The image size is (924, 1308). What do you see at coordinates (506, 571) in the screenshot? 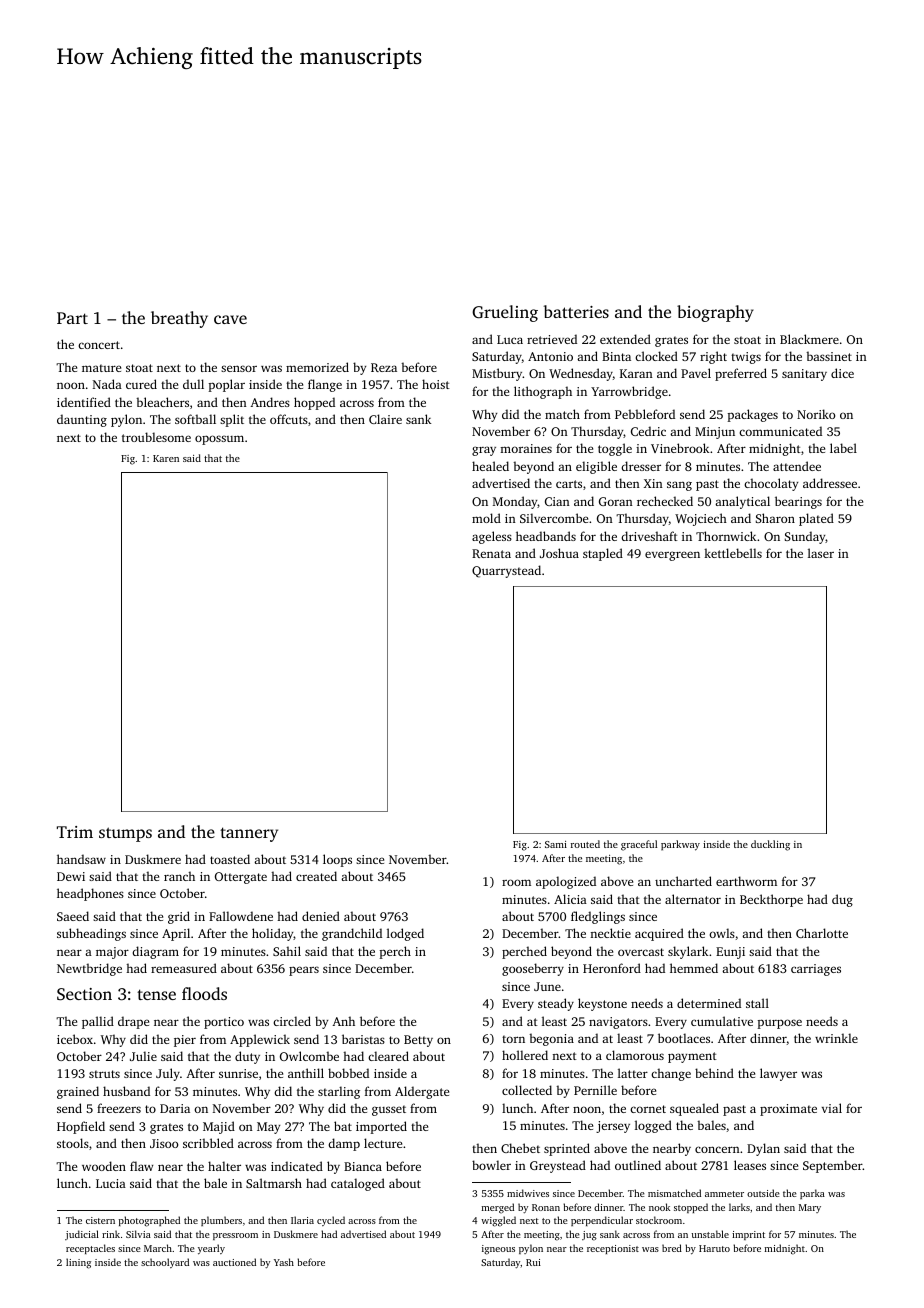
I see `Quarrystead` at bounding box center [506, 571].
